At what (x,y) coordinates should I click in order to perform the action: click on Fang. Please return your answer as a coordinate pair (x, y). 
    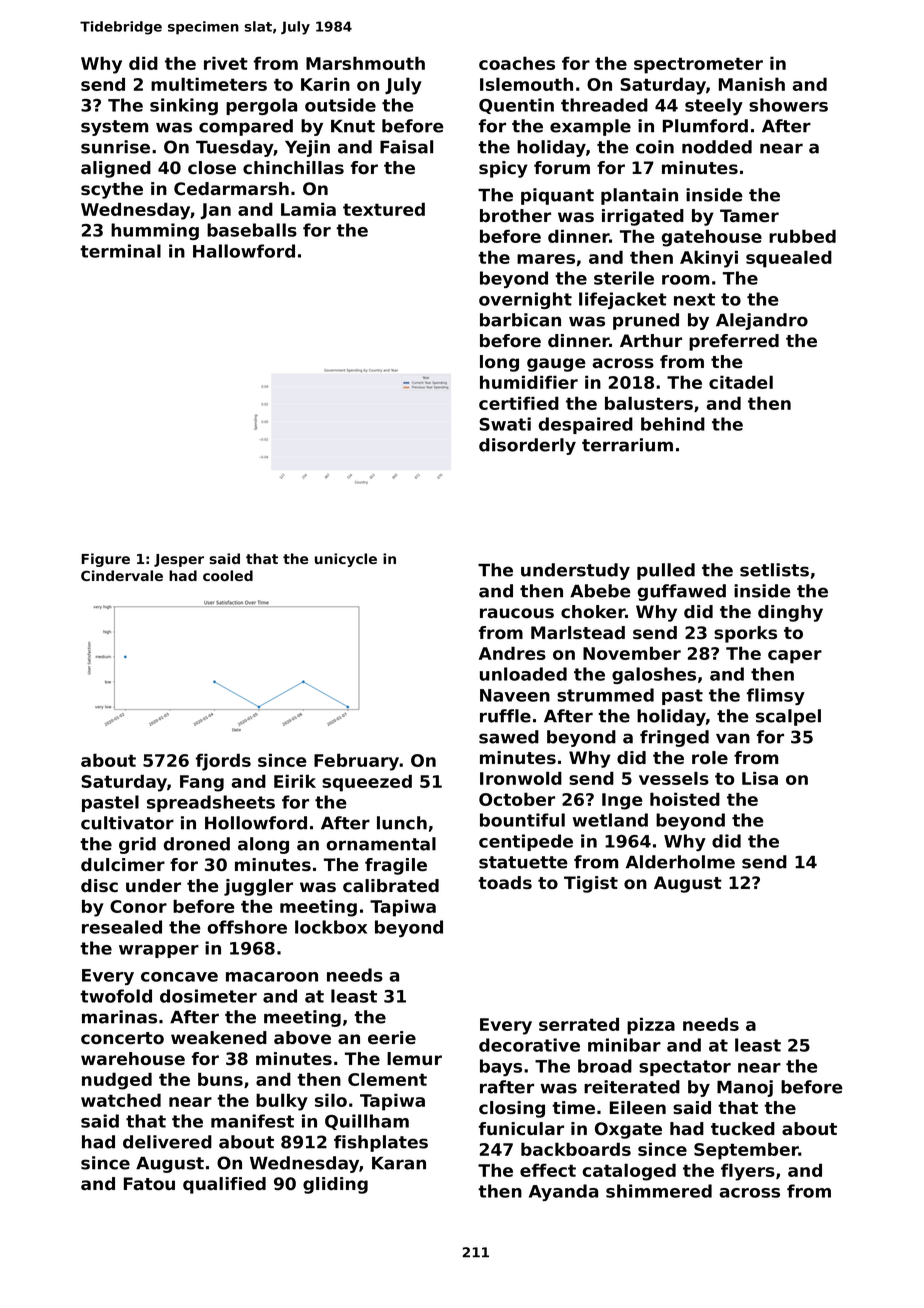
    Looking at the image, I should click on (202, 783).
